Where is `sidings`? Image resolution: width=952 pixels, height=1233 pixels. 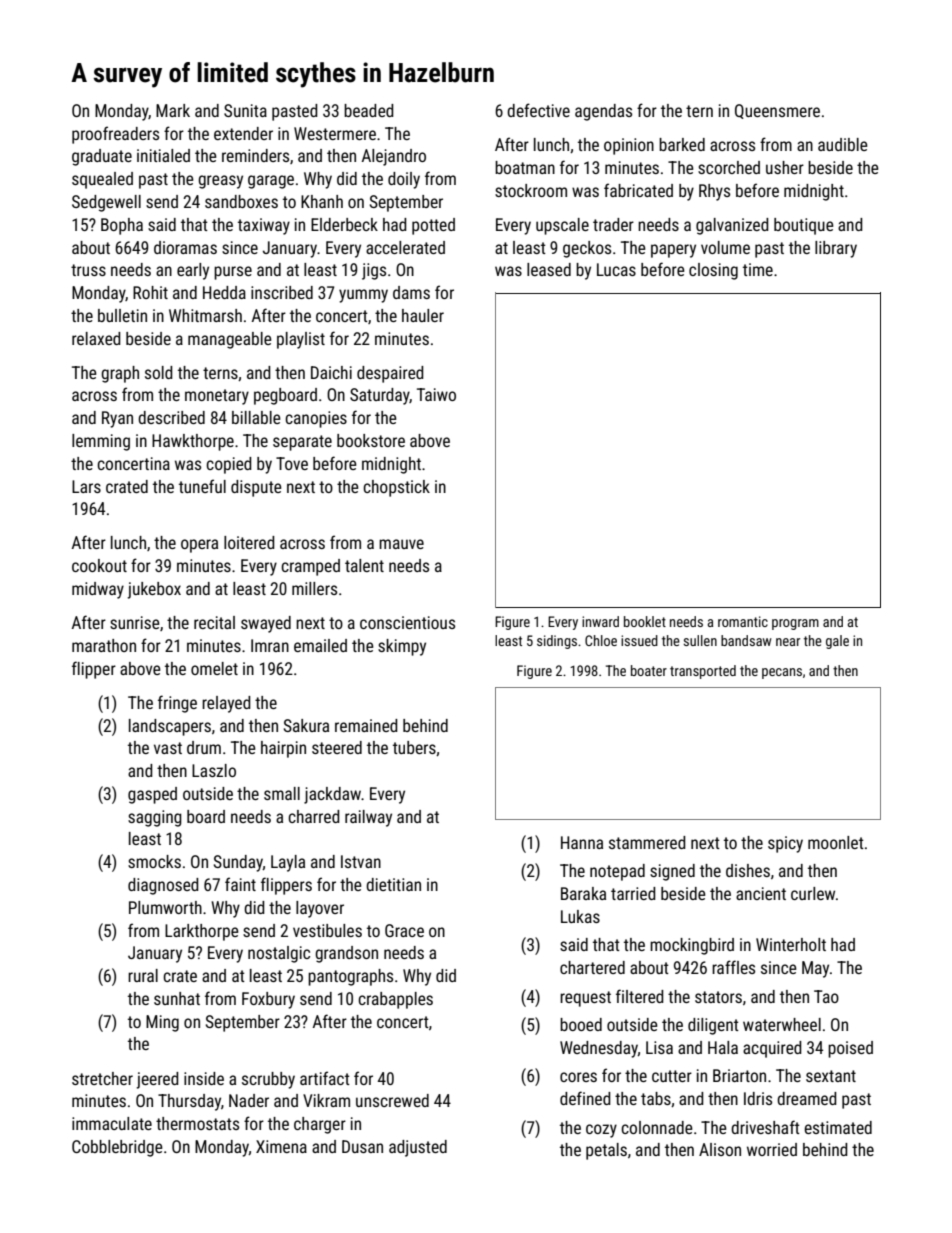 sidings is located at coordinates (557, 642).
